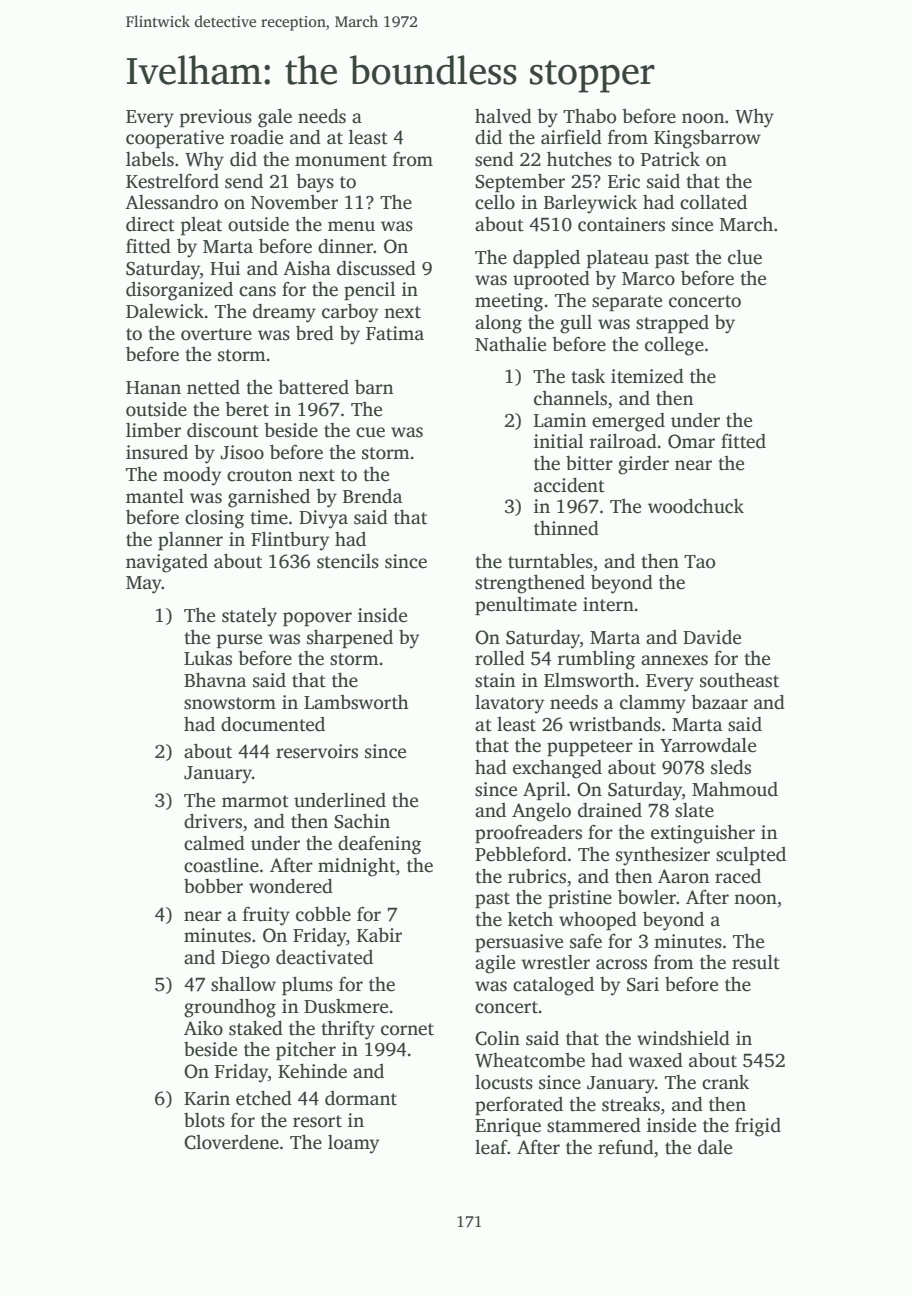 This image has height=1297, width=913. What do you see at coordinates (608, 604) in the image?
I see `intern` at bounding box center [608, 604].
